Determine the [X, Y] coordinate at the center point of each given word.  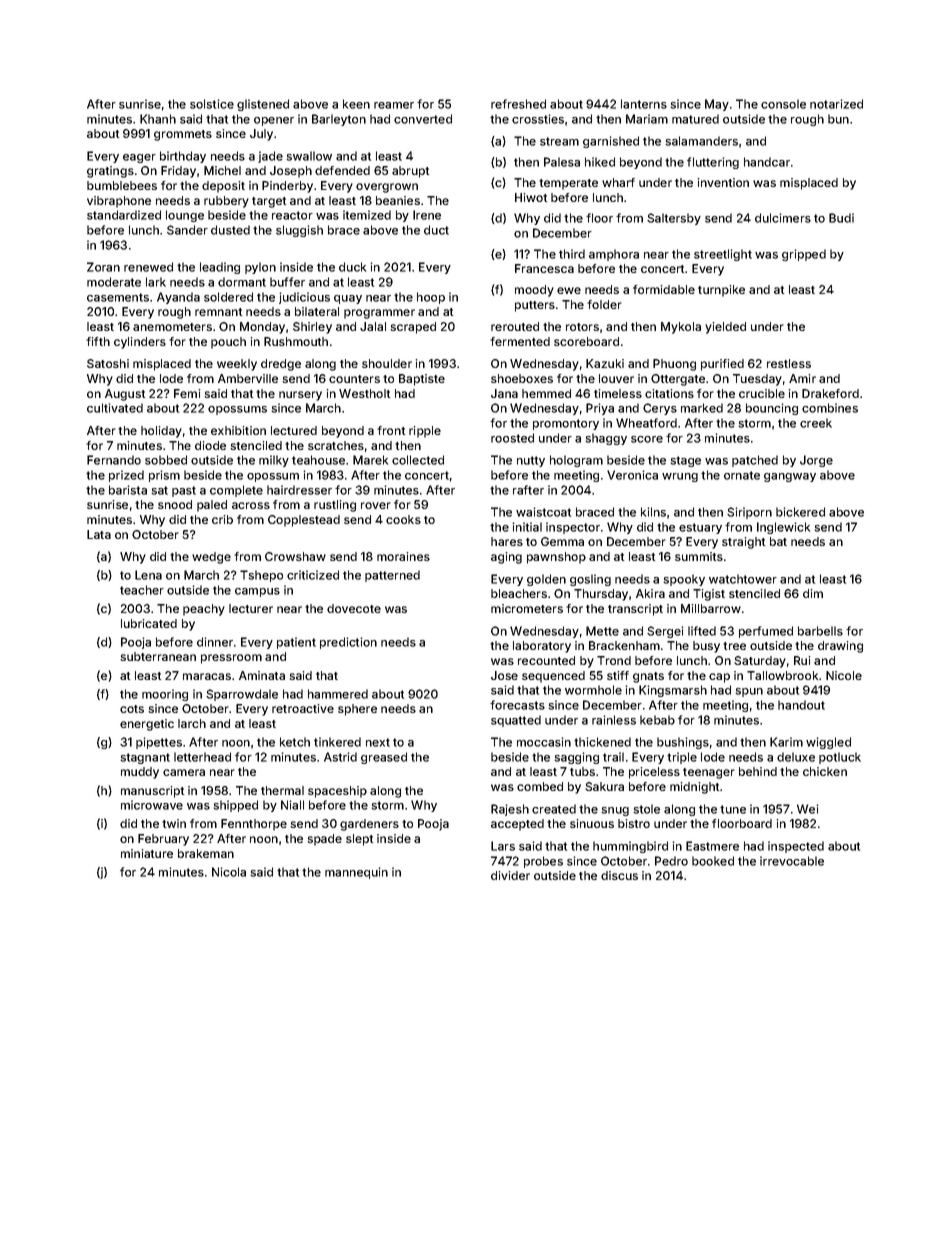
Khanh [158, 119]
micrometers [527, 608]
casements [118, 297]
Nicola [229, 872]
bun [838, 119]
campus [257, 592]
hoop [431, 298]
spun [749, 692]
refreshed [518, 104]
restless [789, 363]
